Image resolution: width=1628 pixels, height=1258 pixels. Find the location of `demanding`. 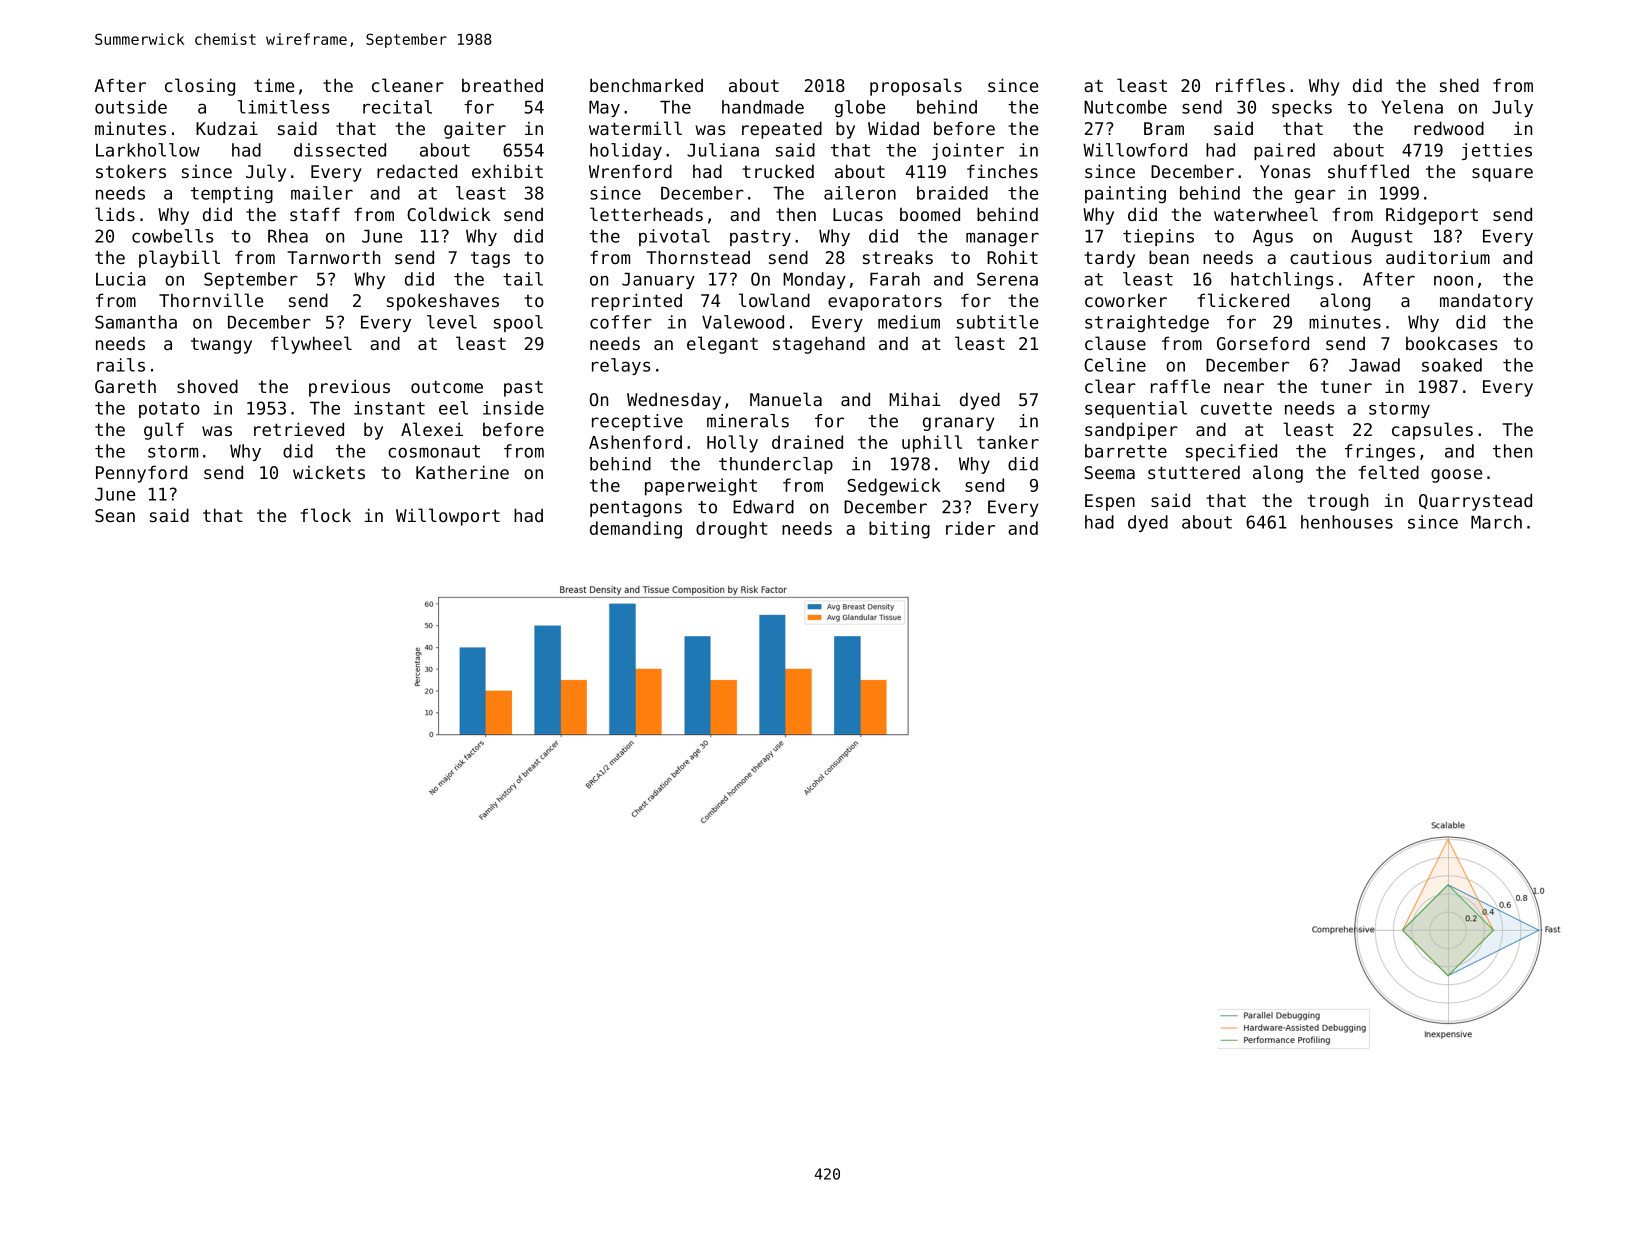

demanding is located at coordinates (636, 530).
